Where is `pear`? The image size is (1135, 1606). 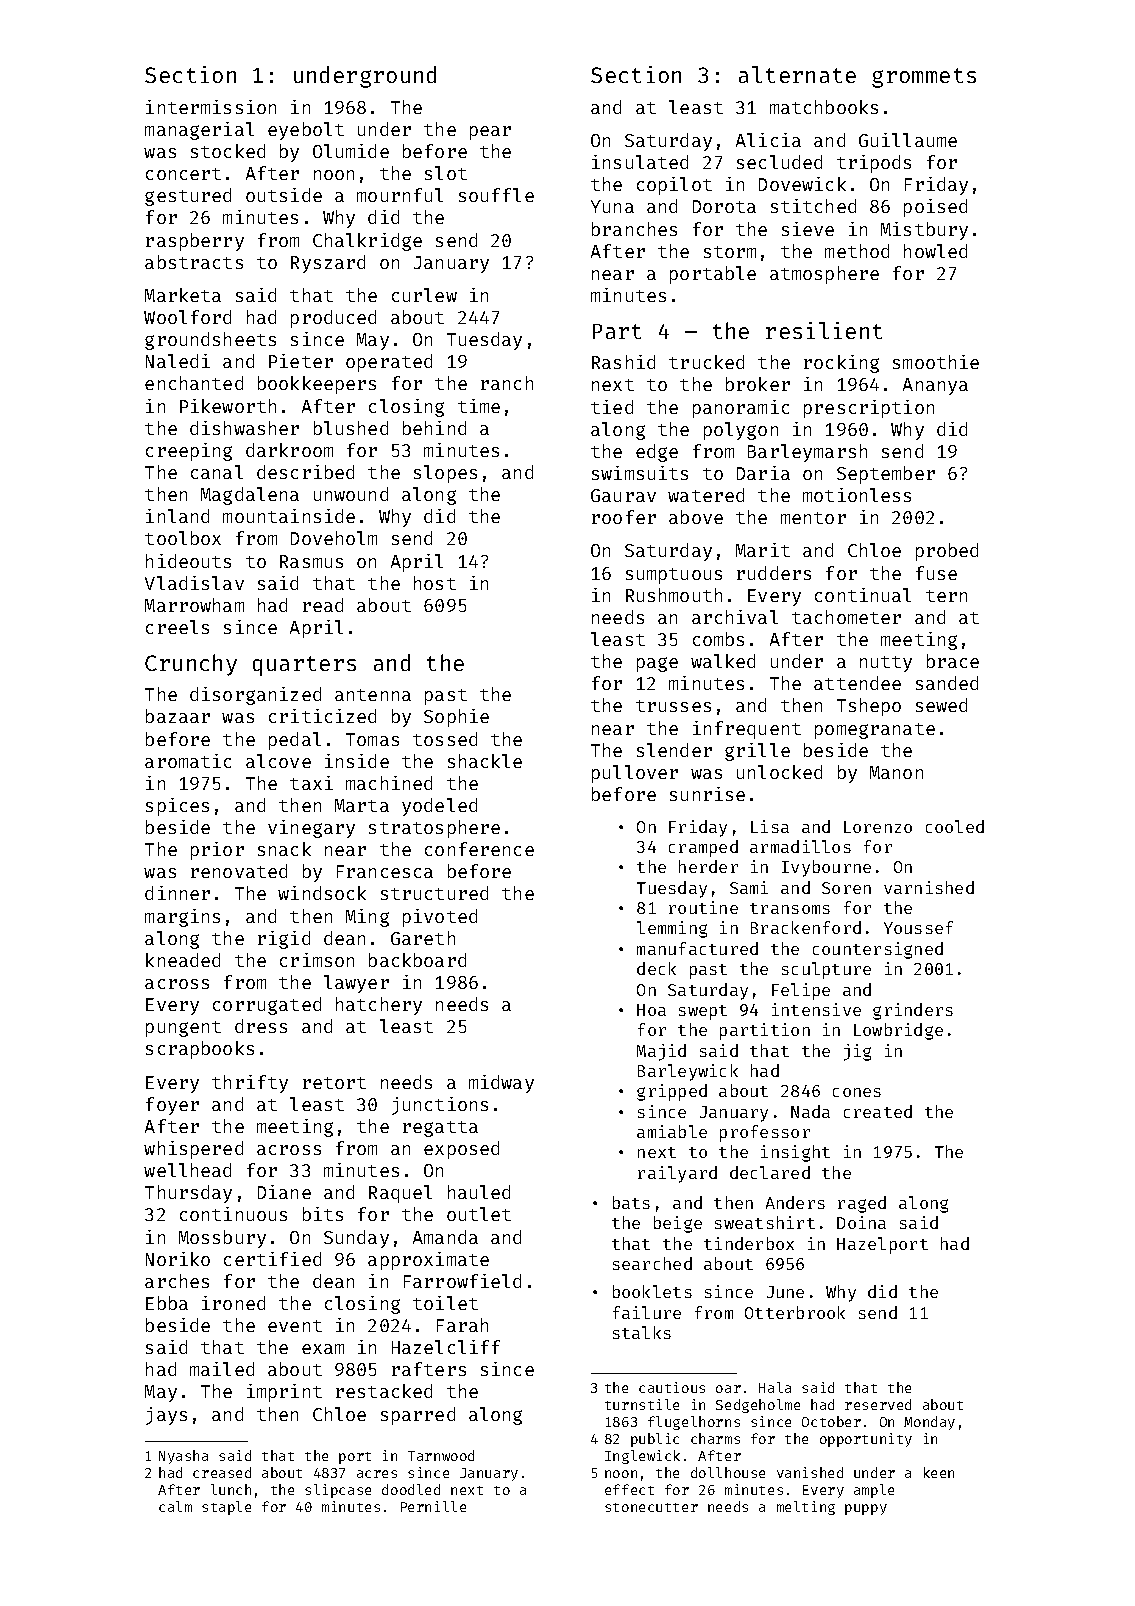
pear is located at coordinates (490, 133).
